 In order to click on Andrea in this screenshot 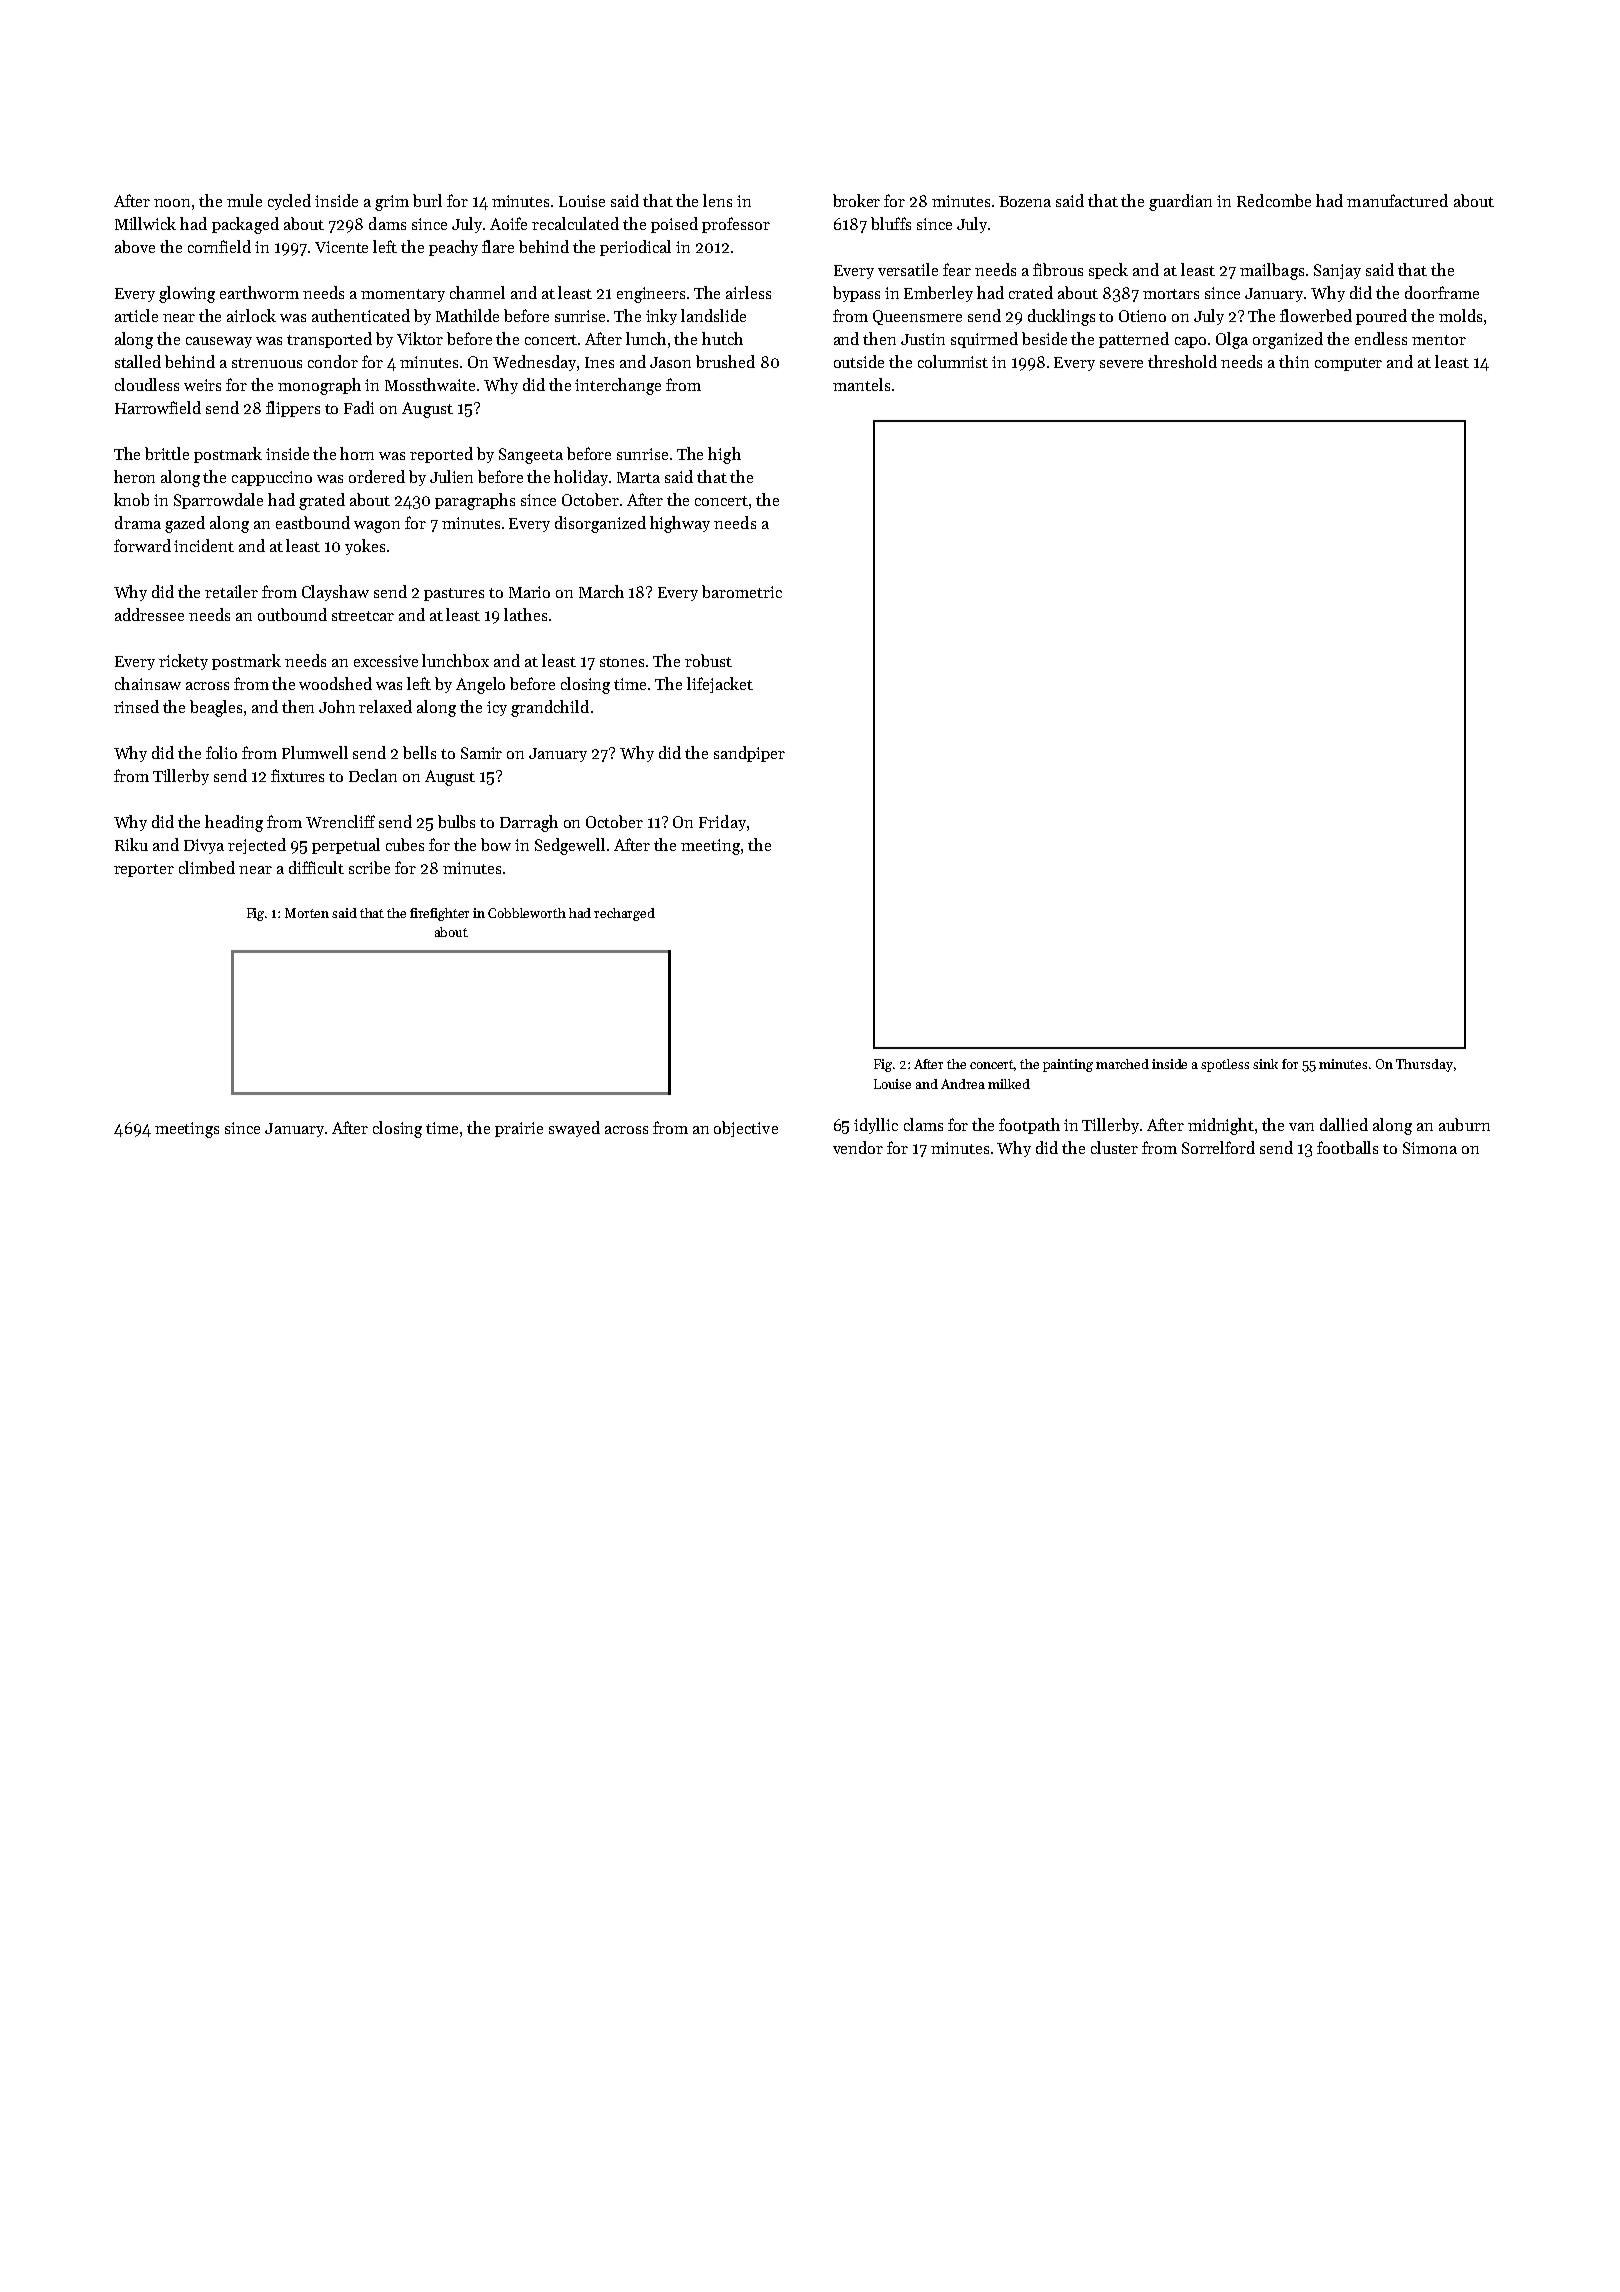, I will do `click(963, 1084)`.
